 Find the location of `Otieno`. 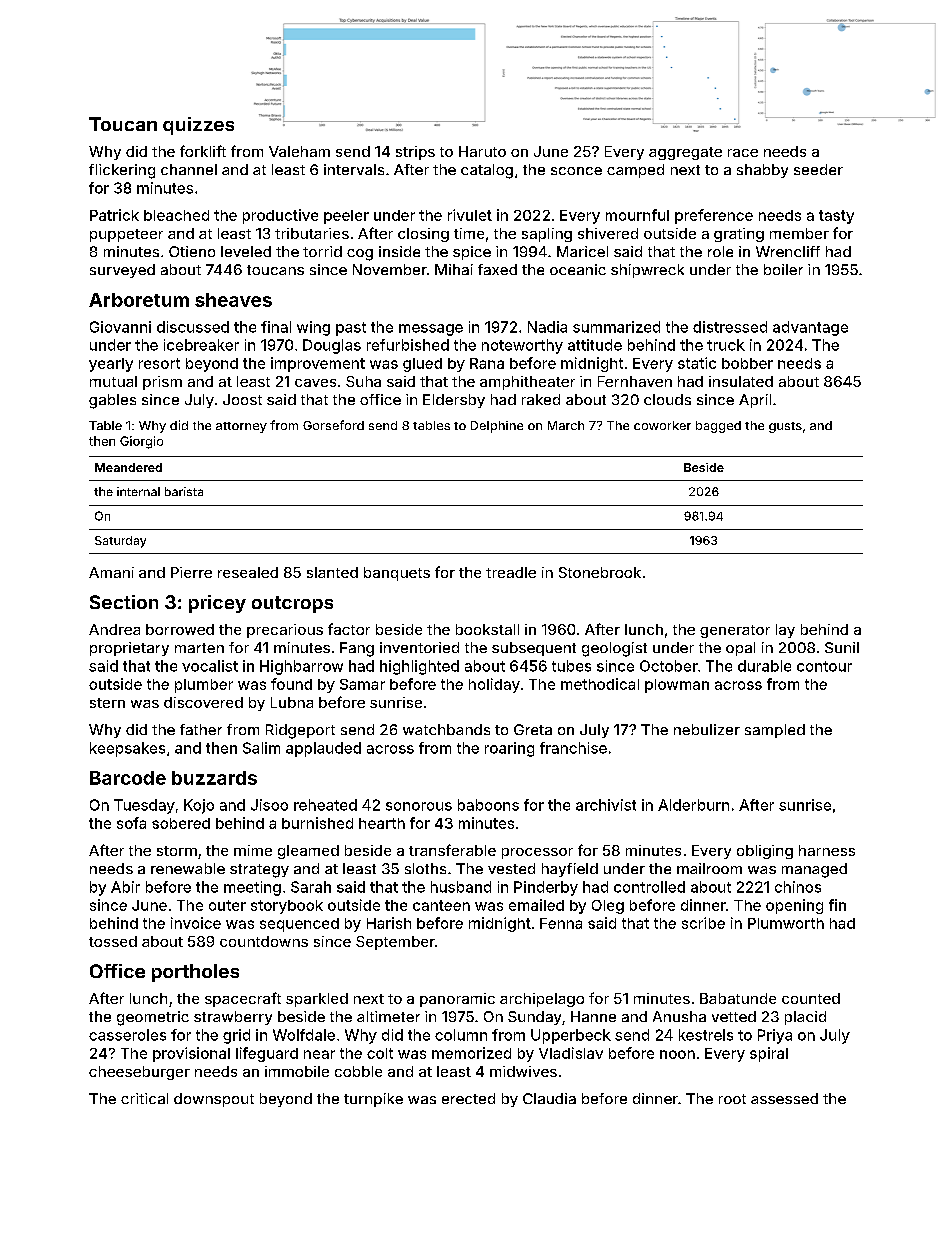

Otieno is located at coordinates (192, 251).
